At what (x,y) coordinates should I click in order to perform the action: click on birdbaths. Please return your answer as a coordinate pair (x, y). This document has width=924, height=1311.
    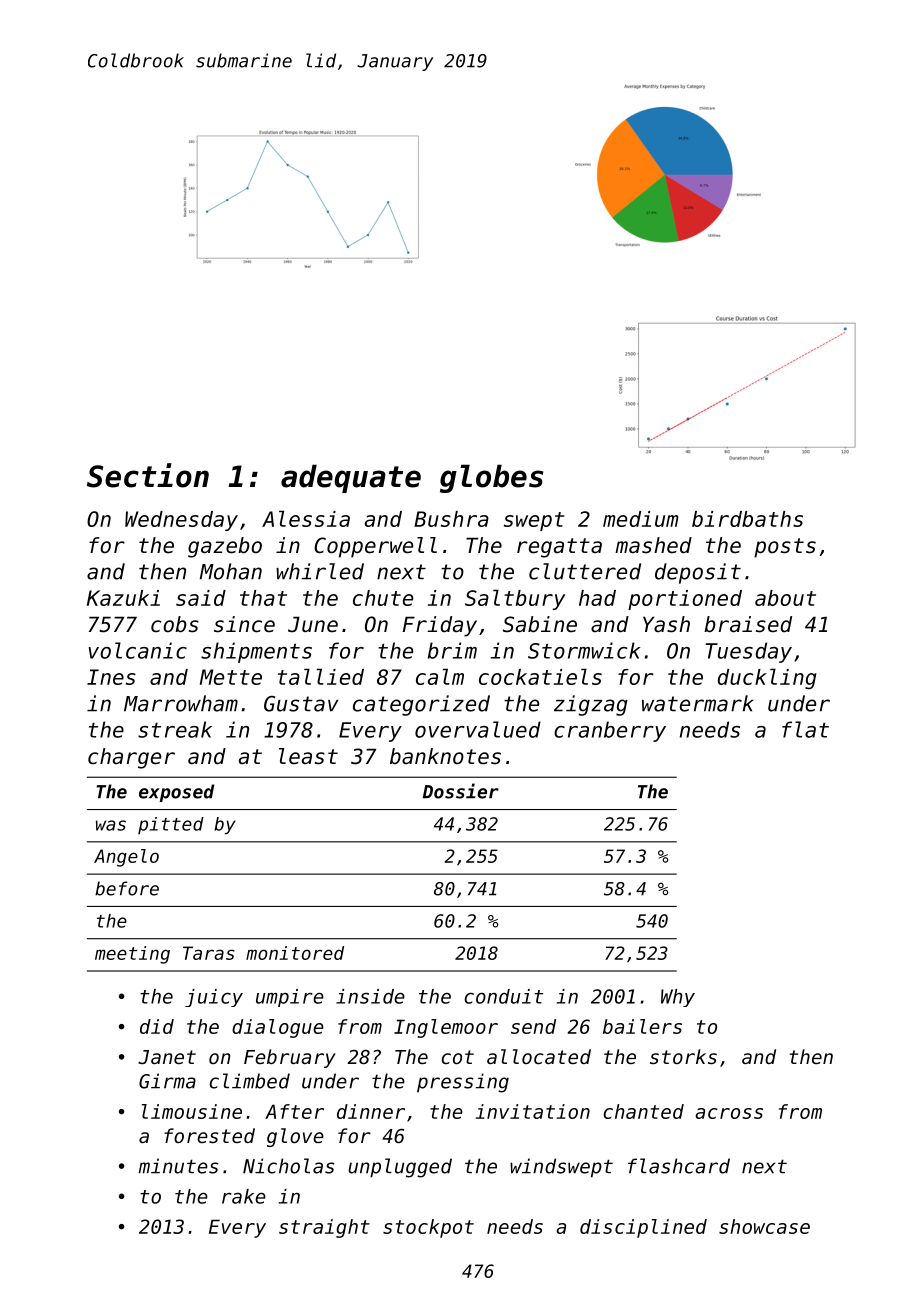
    Looking at the image, I should click on (747, 519).
